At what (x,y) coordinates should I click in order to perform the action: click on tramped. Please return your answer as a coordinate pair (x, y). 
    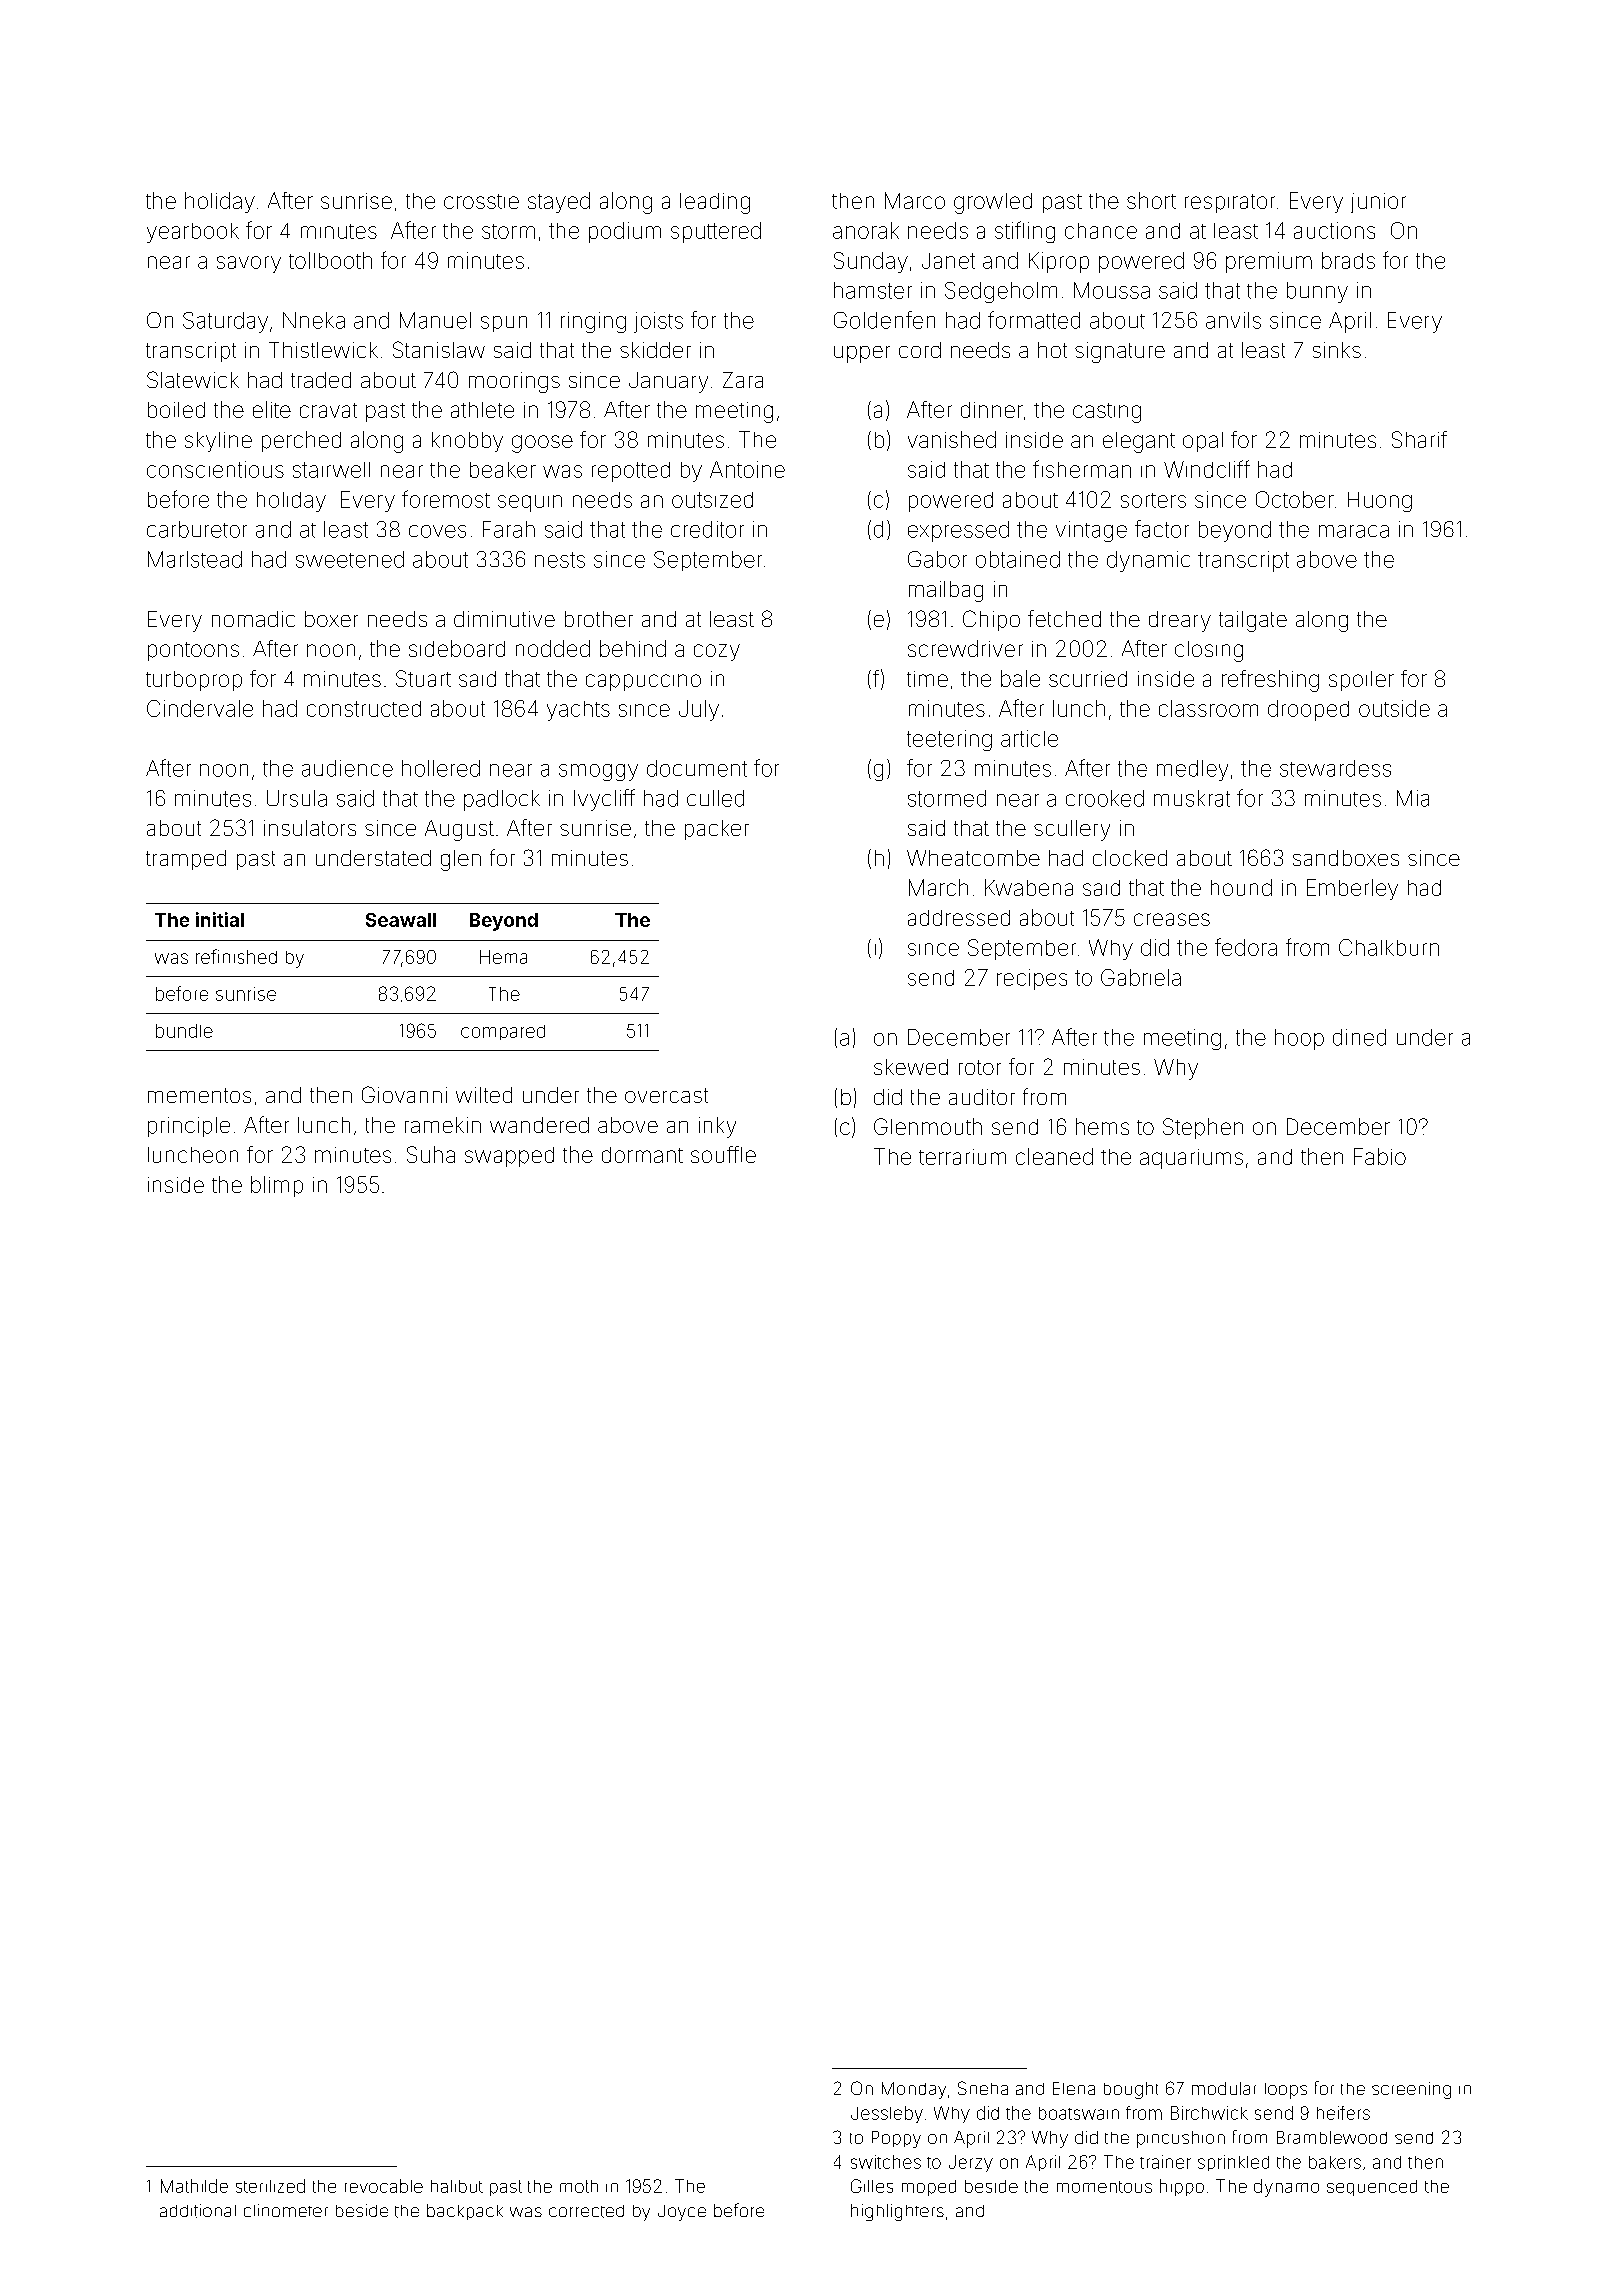
    Looking at the image, I should click on (186, 860).
